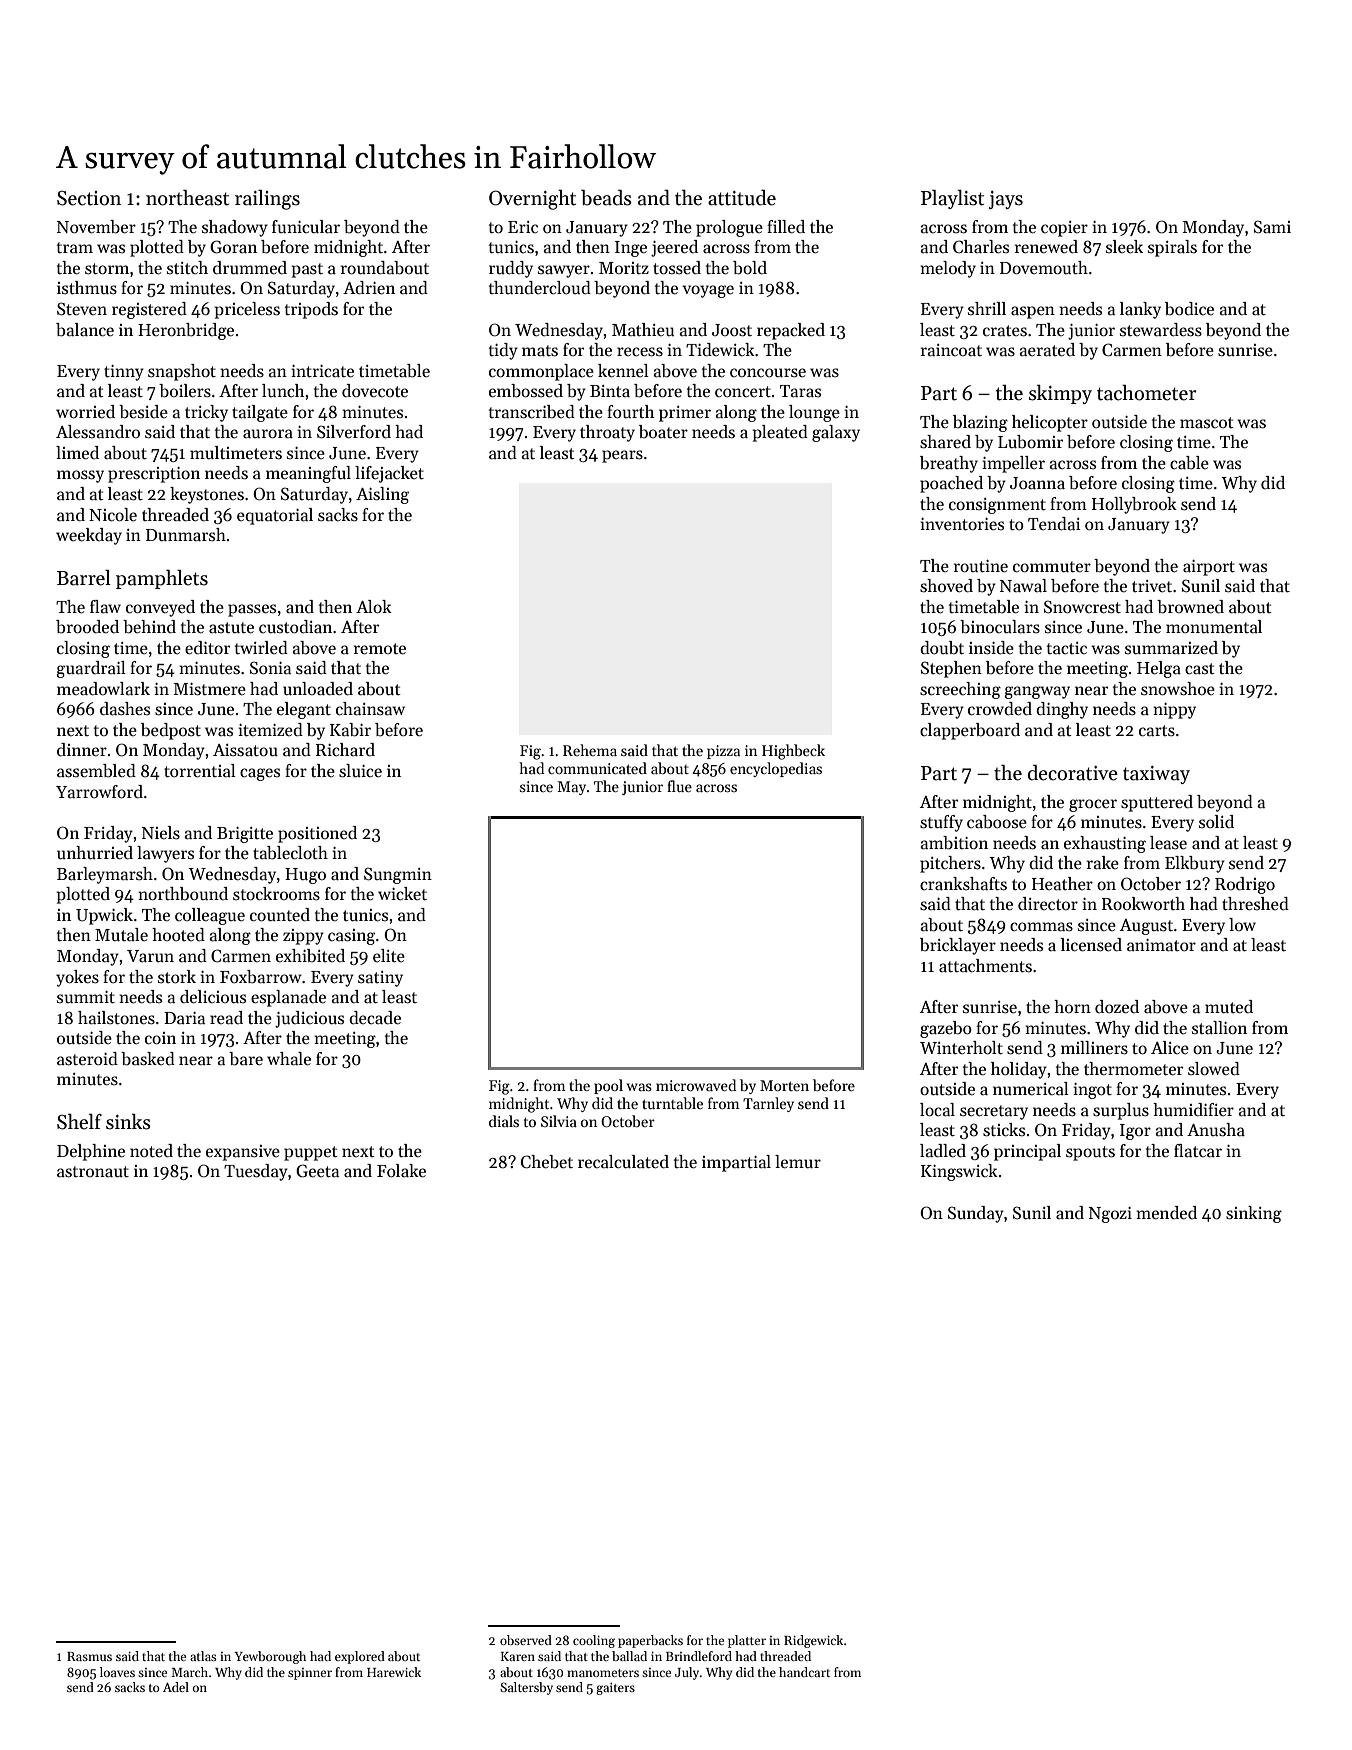  Describe the element at coordinates (1272, 227) in the page. I see `Sami` at that location.
